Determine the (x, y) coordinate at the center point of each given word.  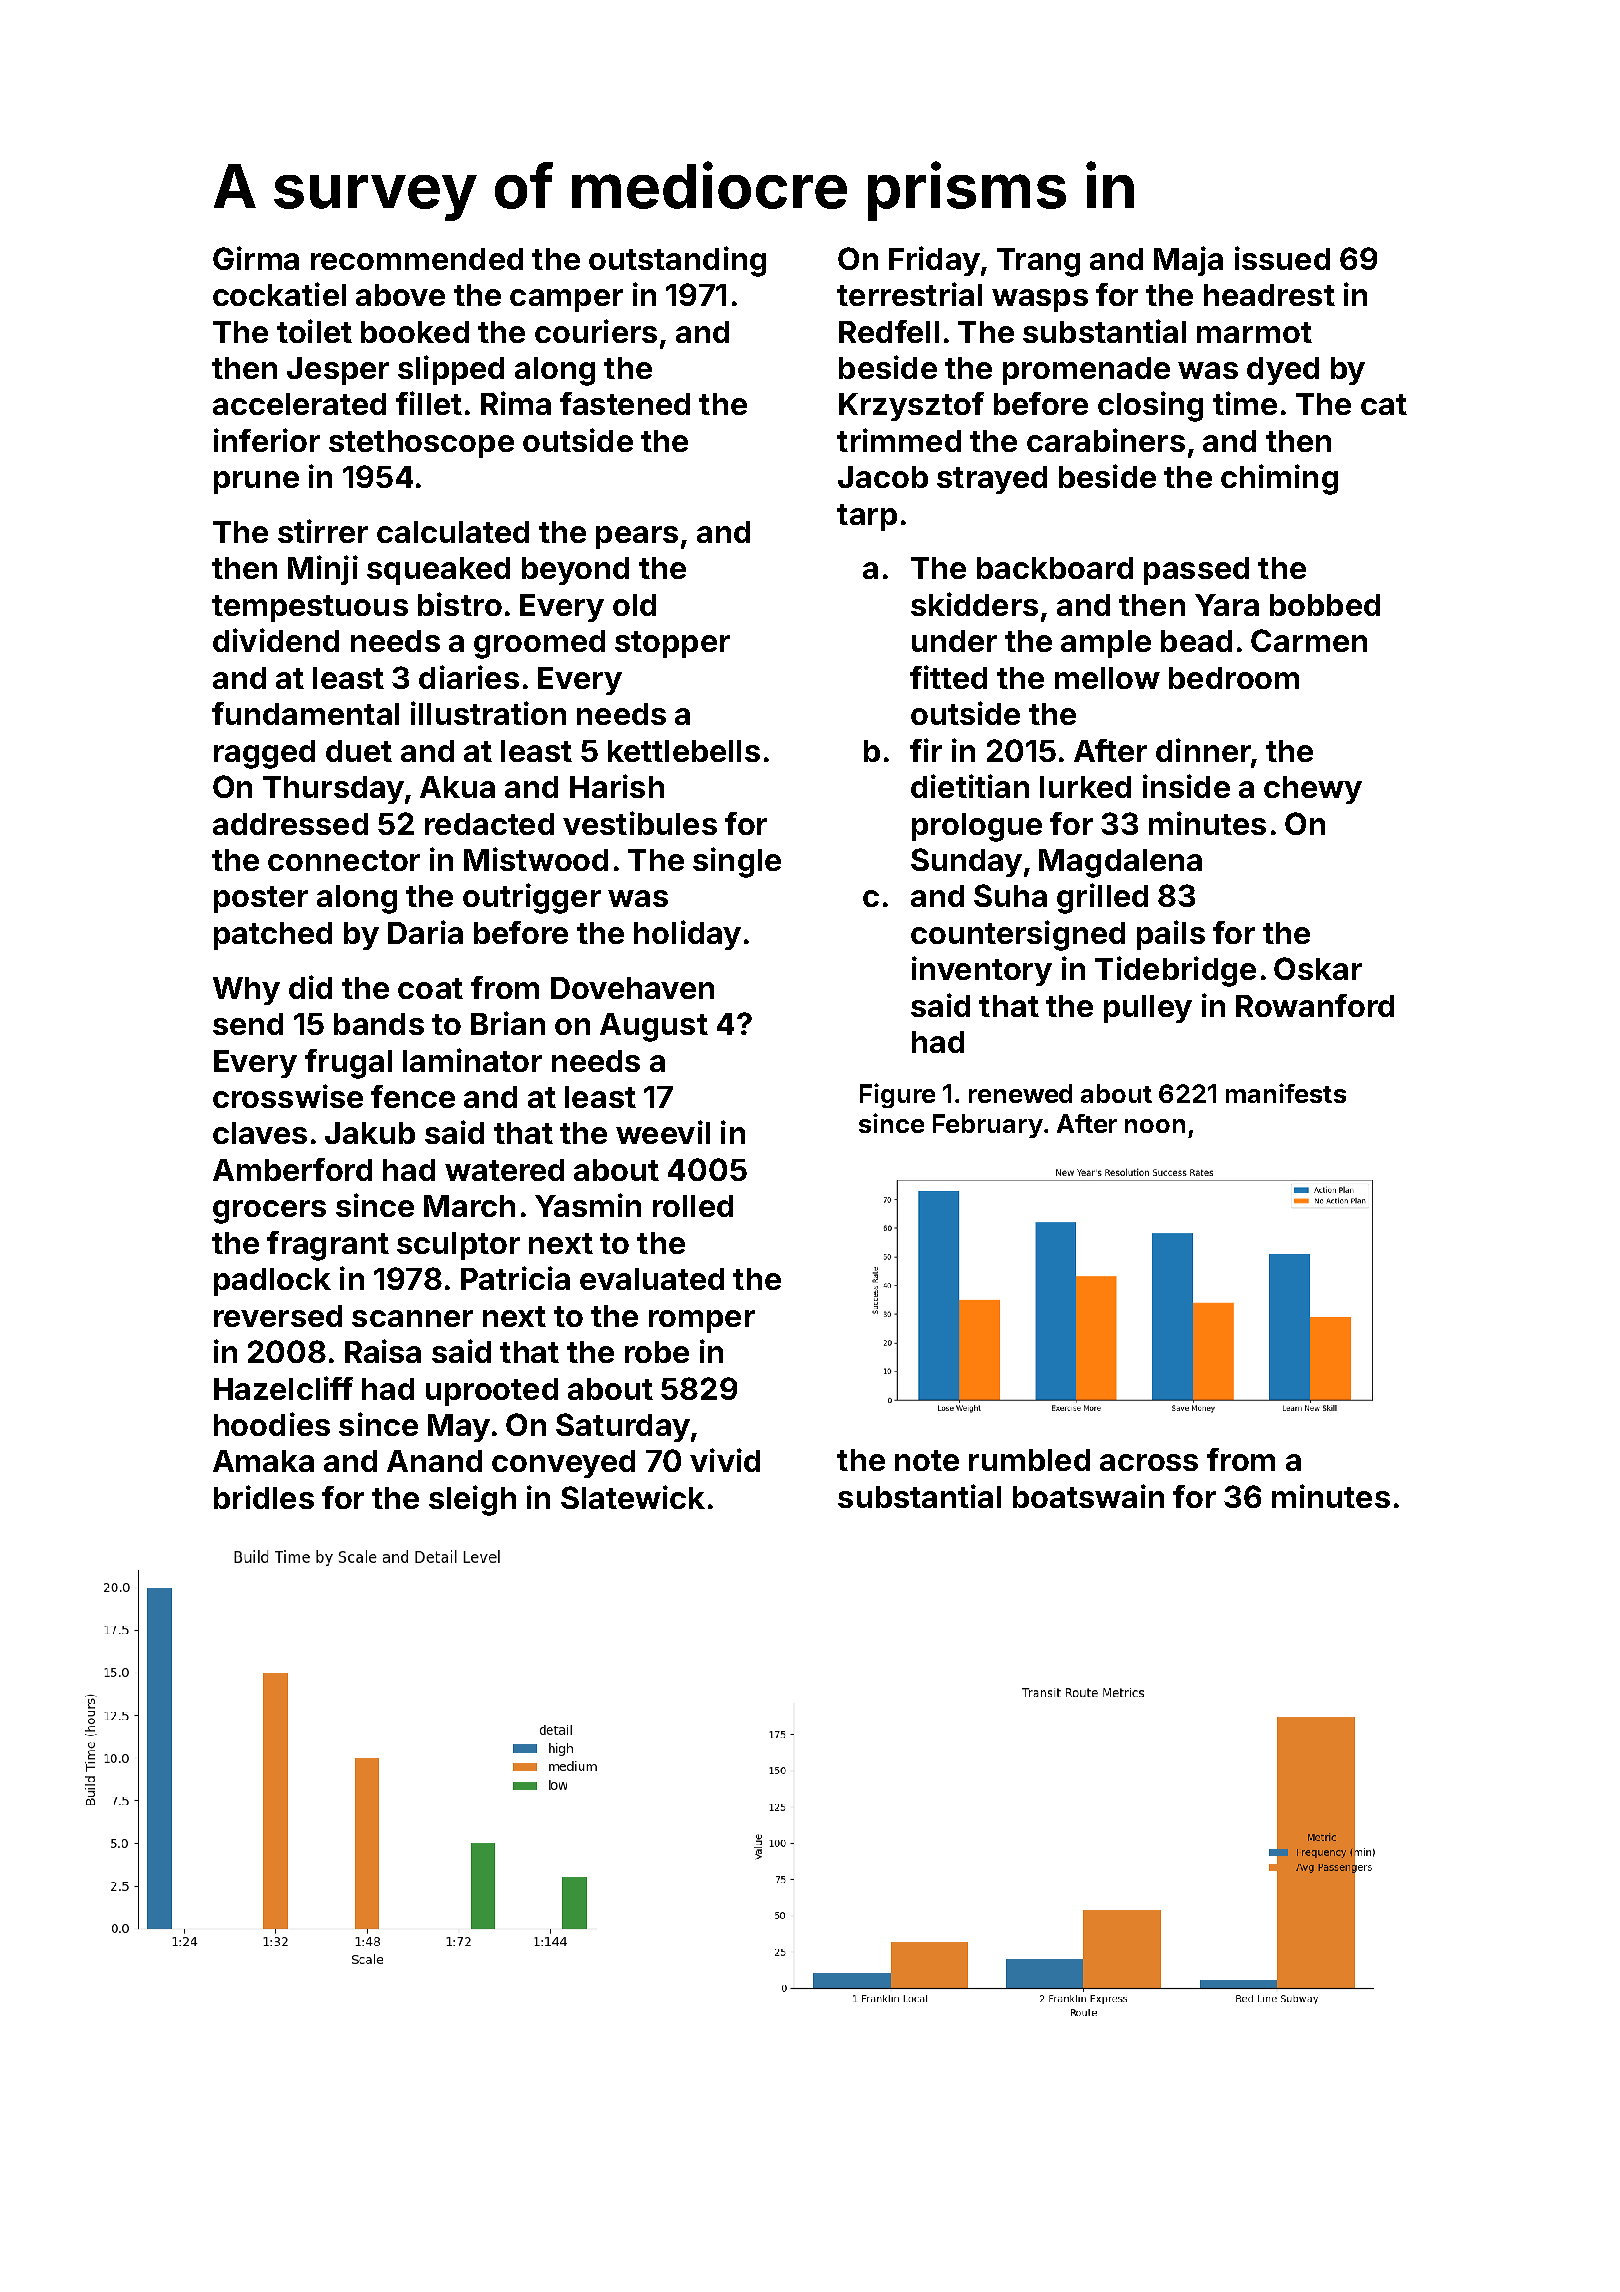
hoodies (272, 1424)
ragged (264, 754)
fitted (948, 677)
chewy (1313, 790)
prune (256, 482)
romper (702, 1321)
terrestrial (909, 294)
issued (1282, 258)
